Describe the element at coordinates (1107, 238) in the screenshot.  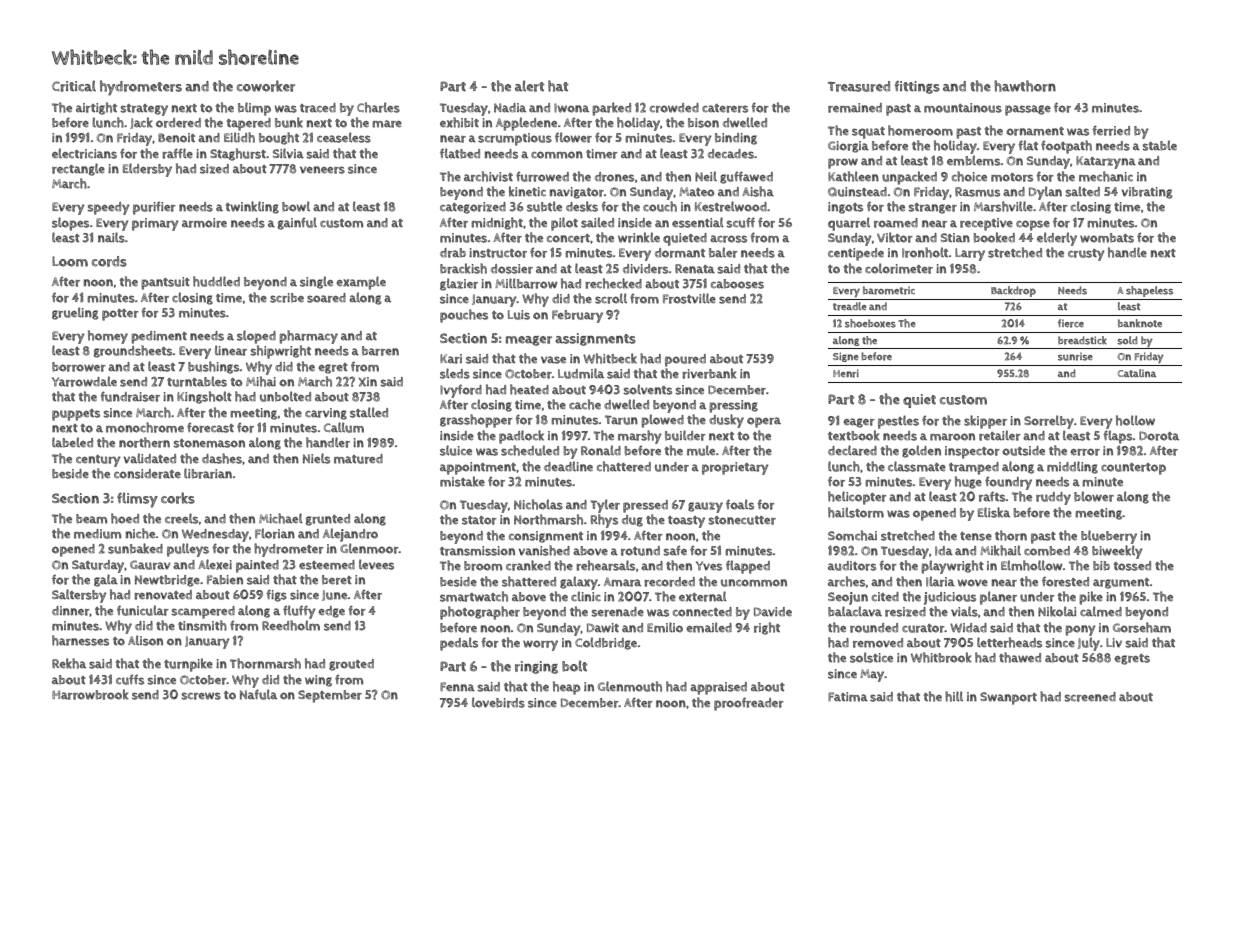
I see `wombats` at that location.
